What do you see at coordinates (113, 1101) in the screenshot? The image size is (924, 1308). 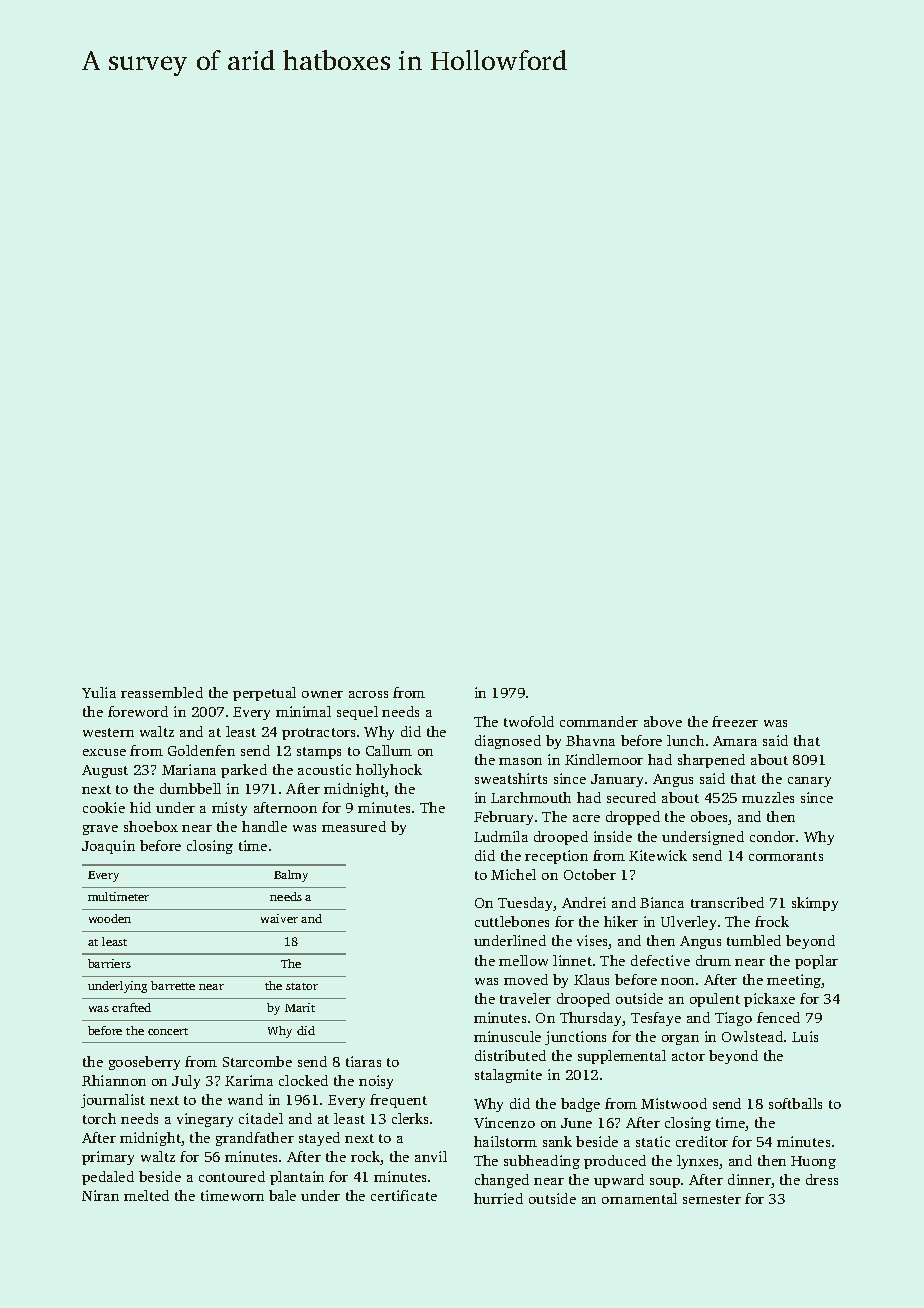 I see `journalist` at bounding box center [113, 1101].
